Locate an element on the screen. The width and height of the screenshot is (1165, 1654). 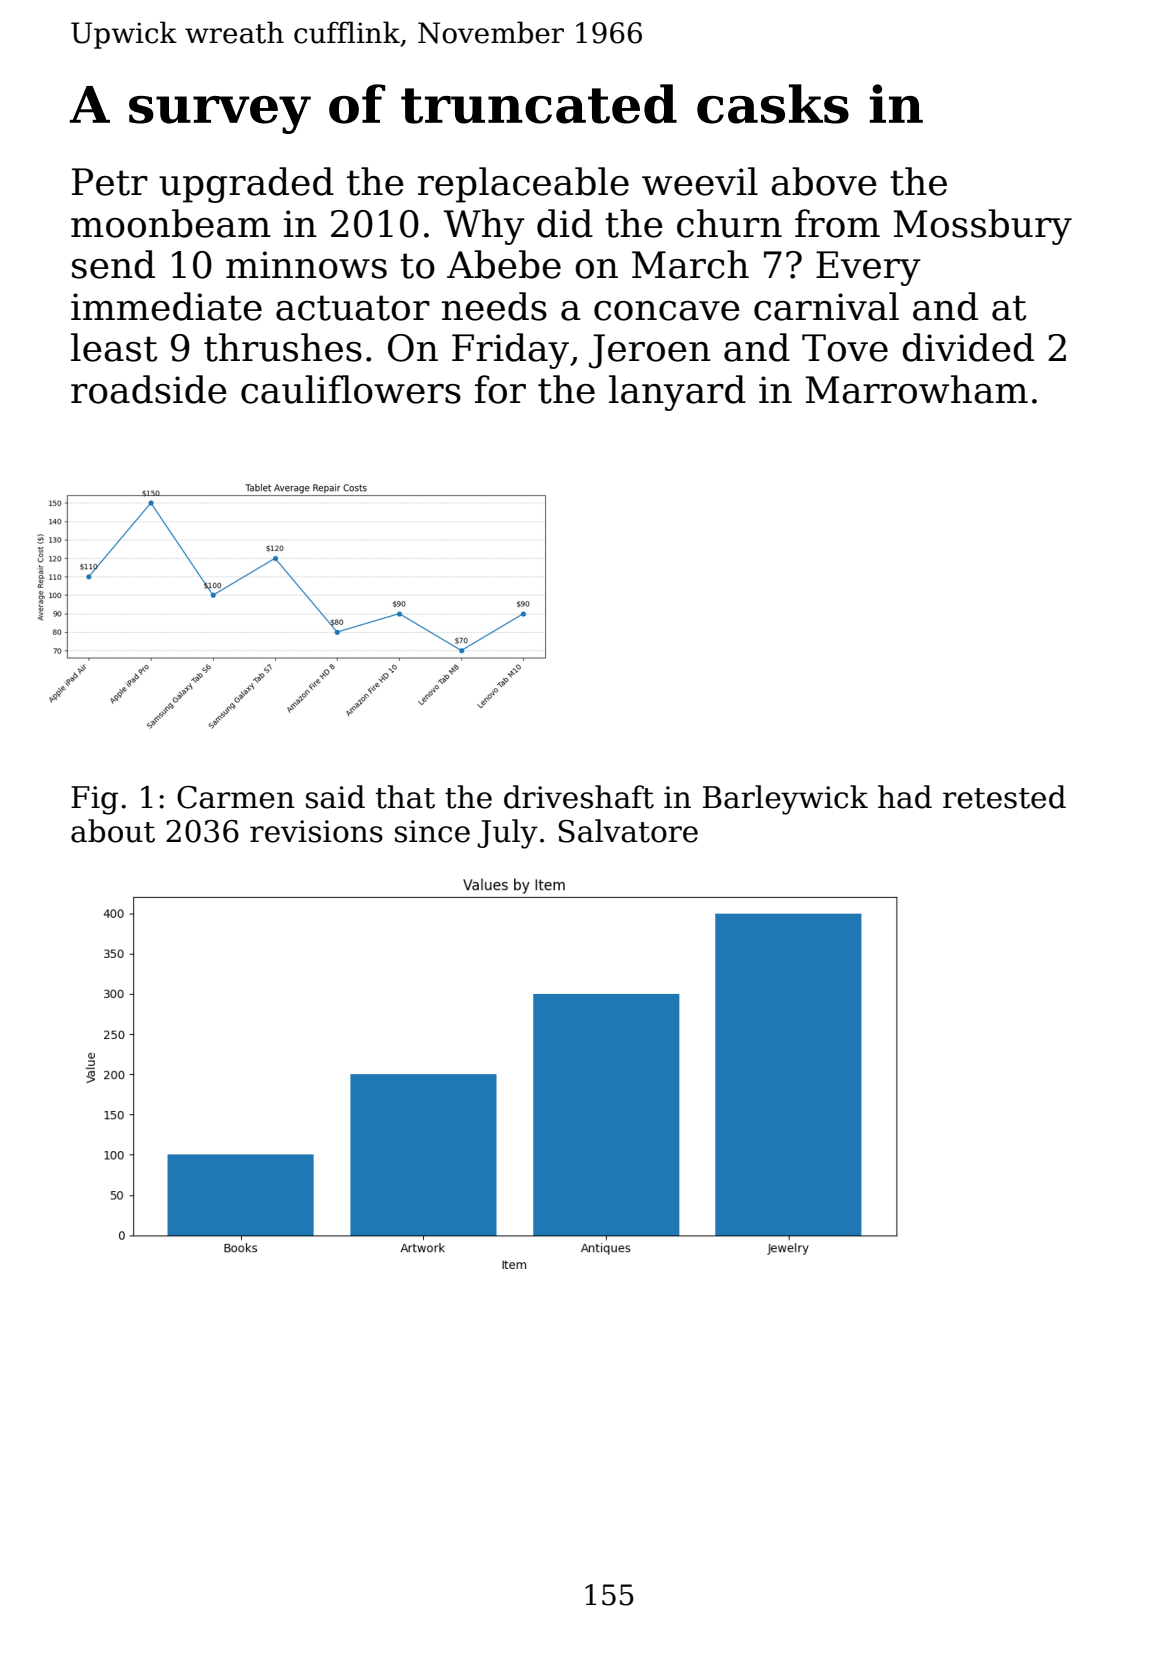
Mossbury is located at coordinates (982, 227).
